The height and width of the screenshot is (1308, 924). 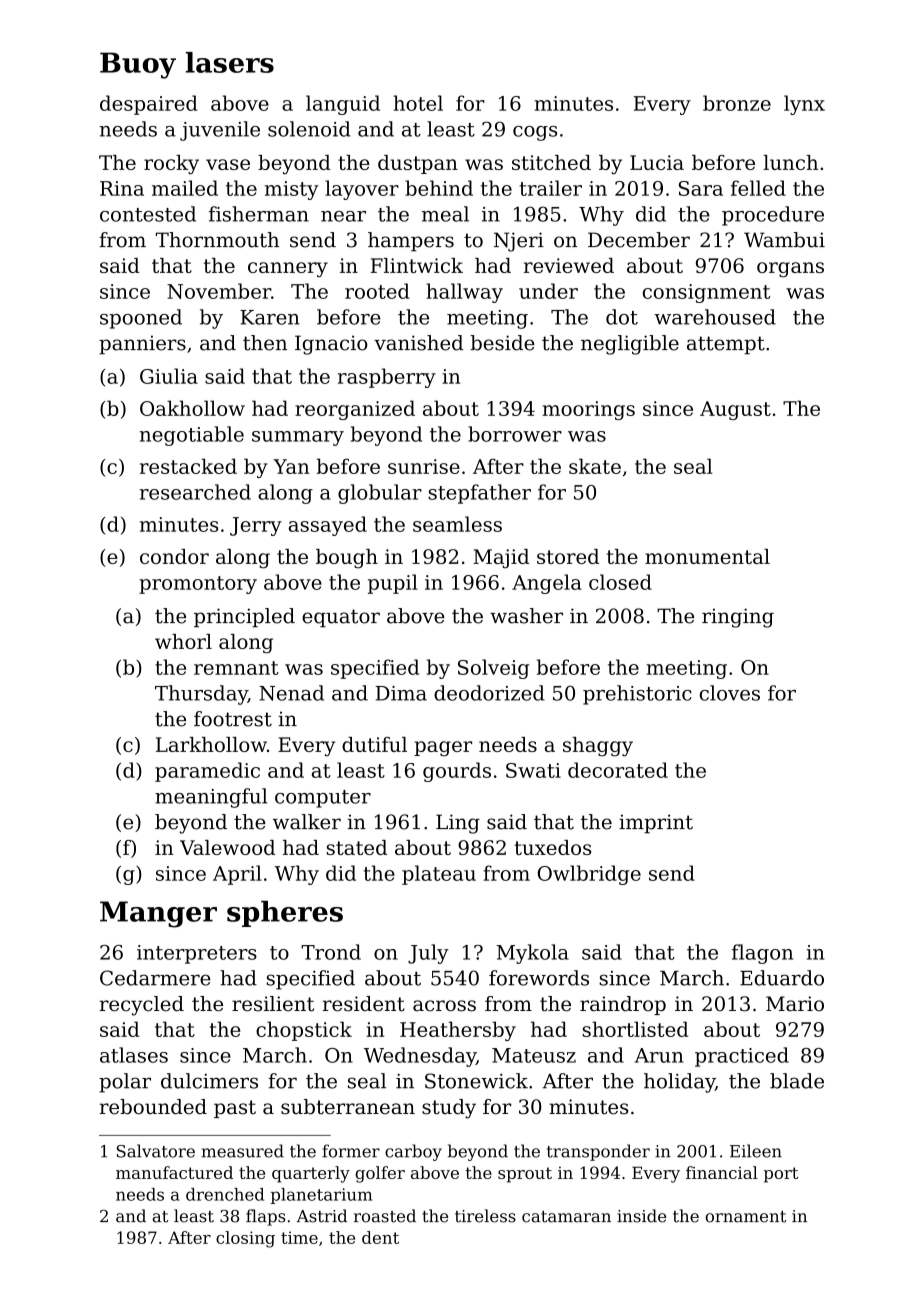 What do you see at coordinates (245, 1239) in the screenshot?
I see `closing` at bounding box center [245, 1239].
